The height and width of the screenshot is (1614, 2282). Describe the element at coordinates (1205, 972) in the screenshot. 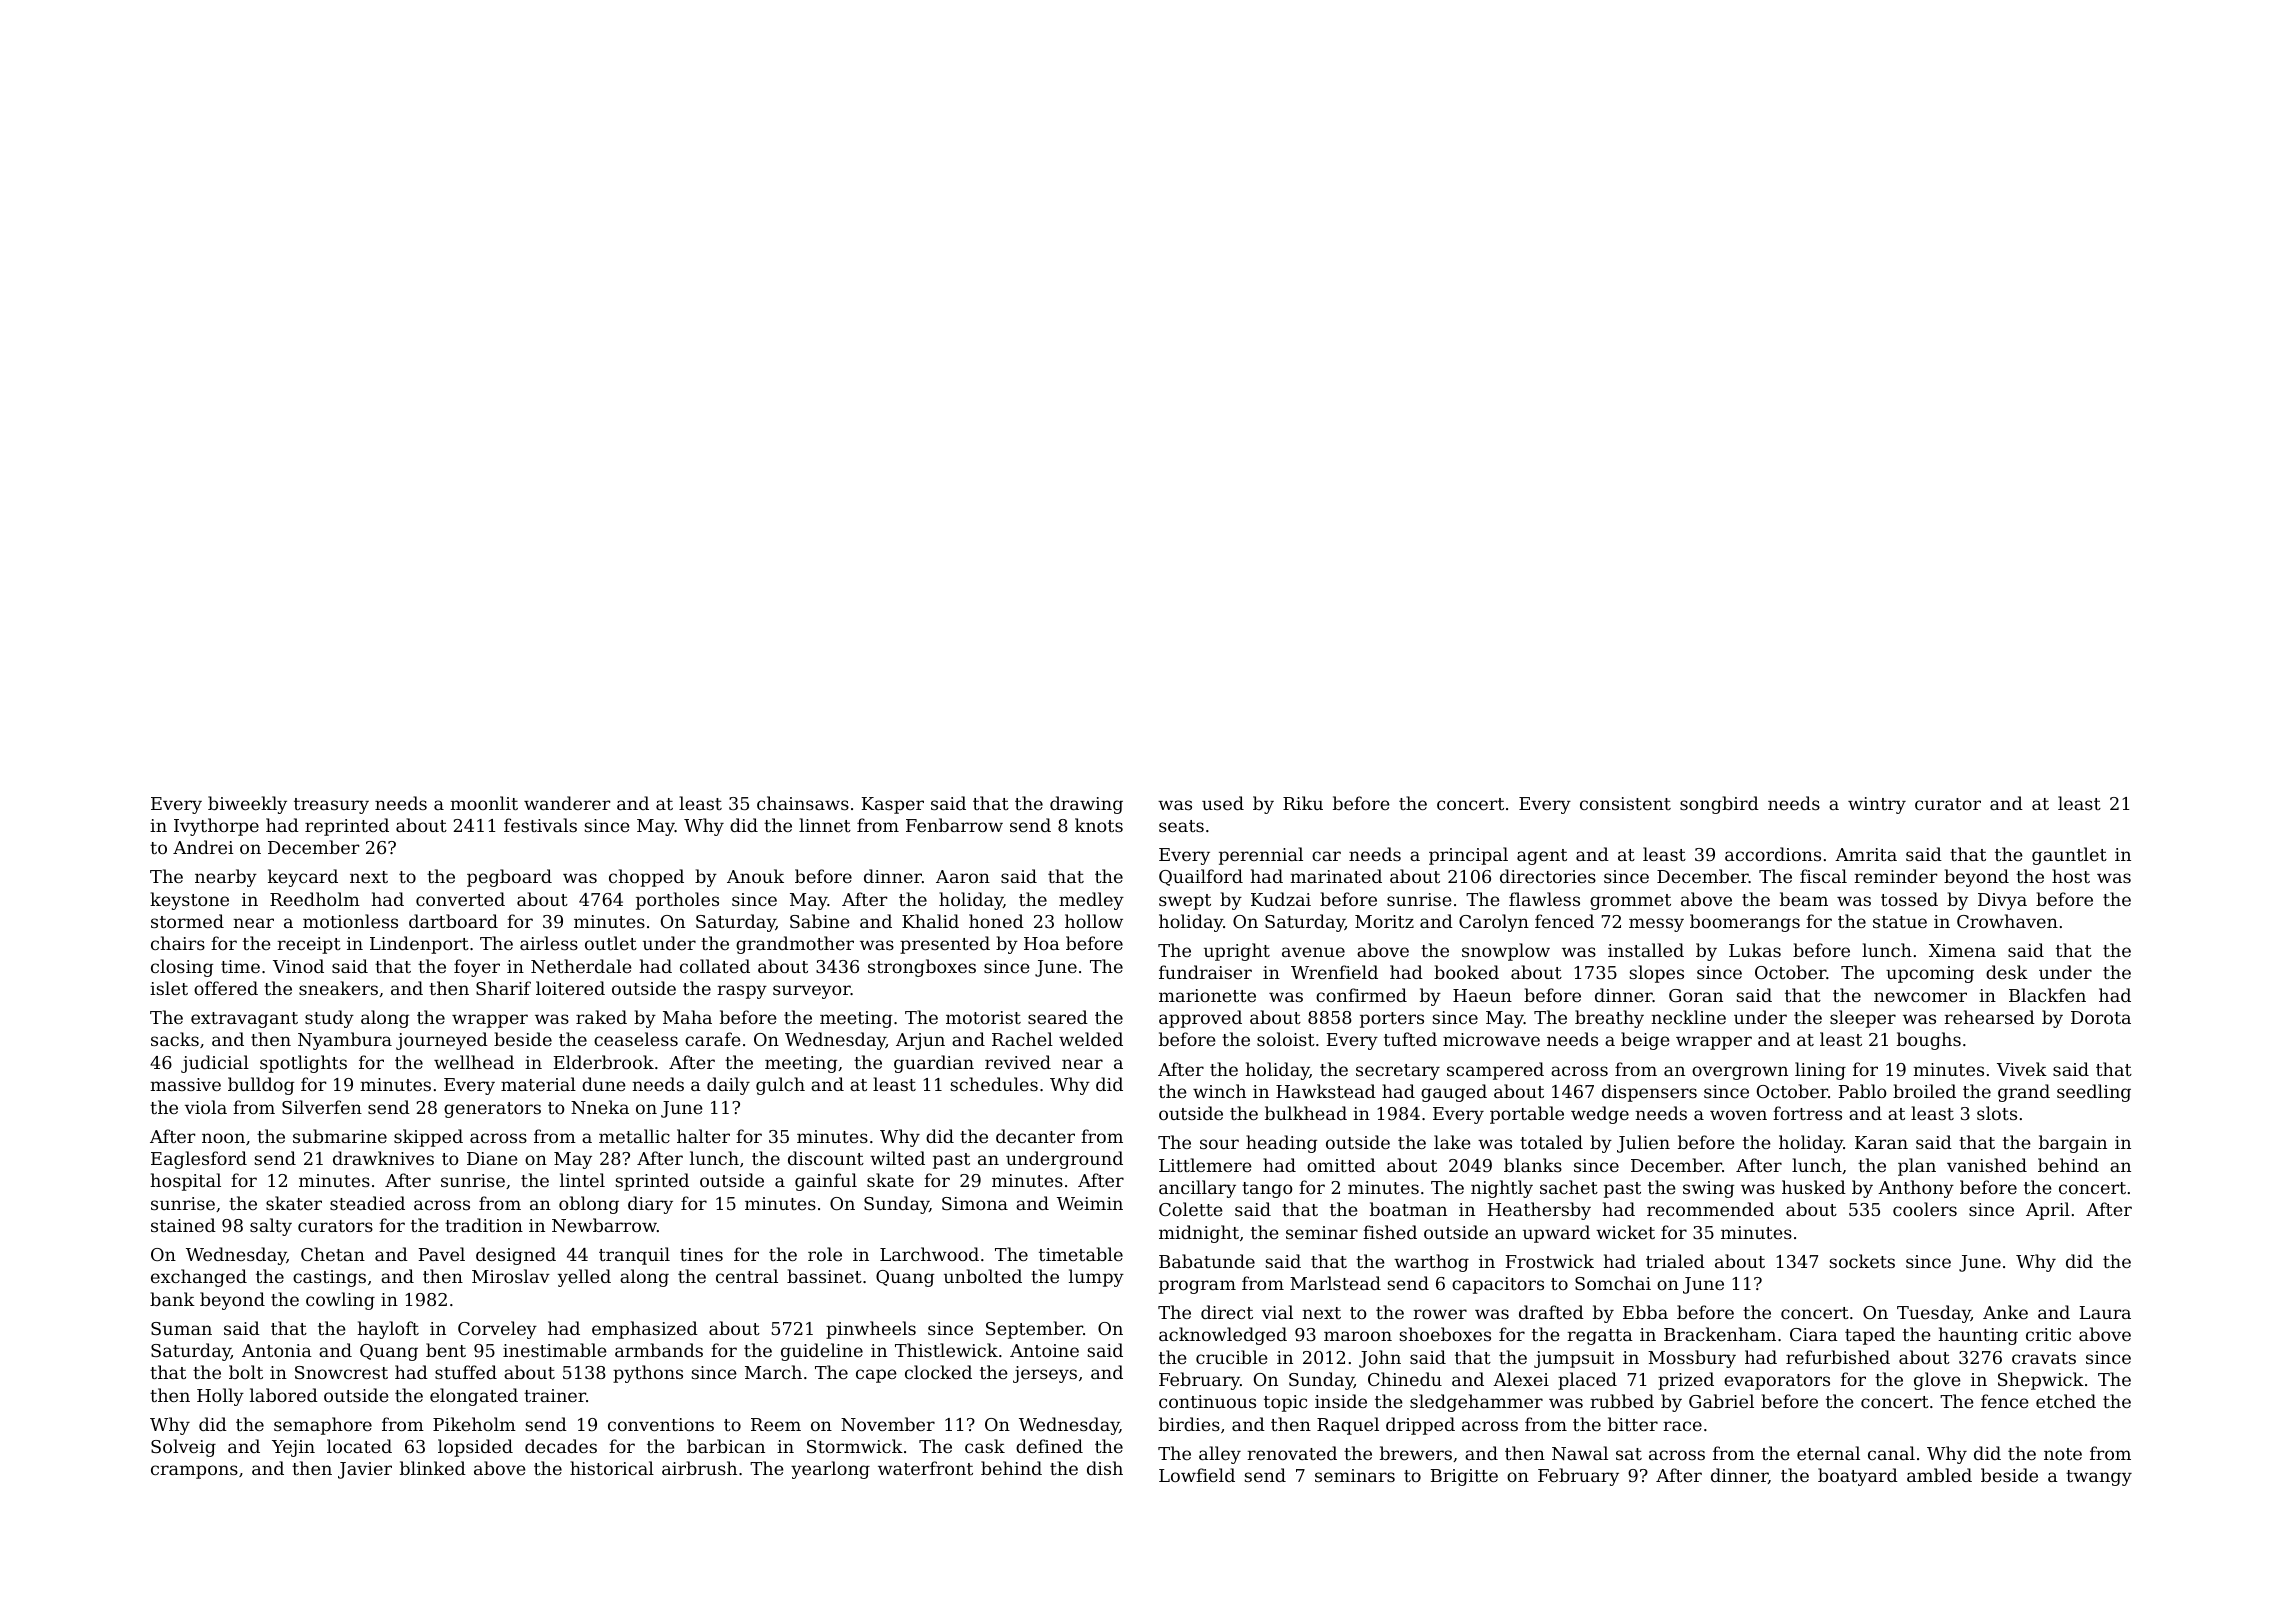

I see `fundraiser` at that location.
